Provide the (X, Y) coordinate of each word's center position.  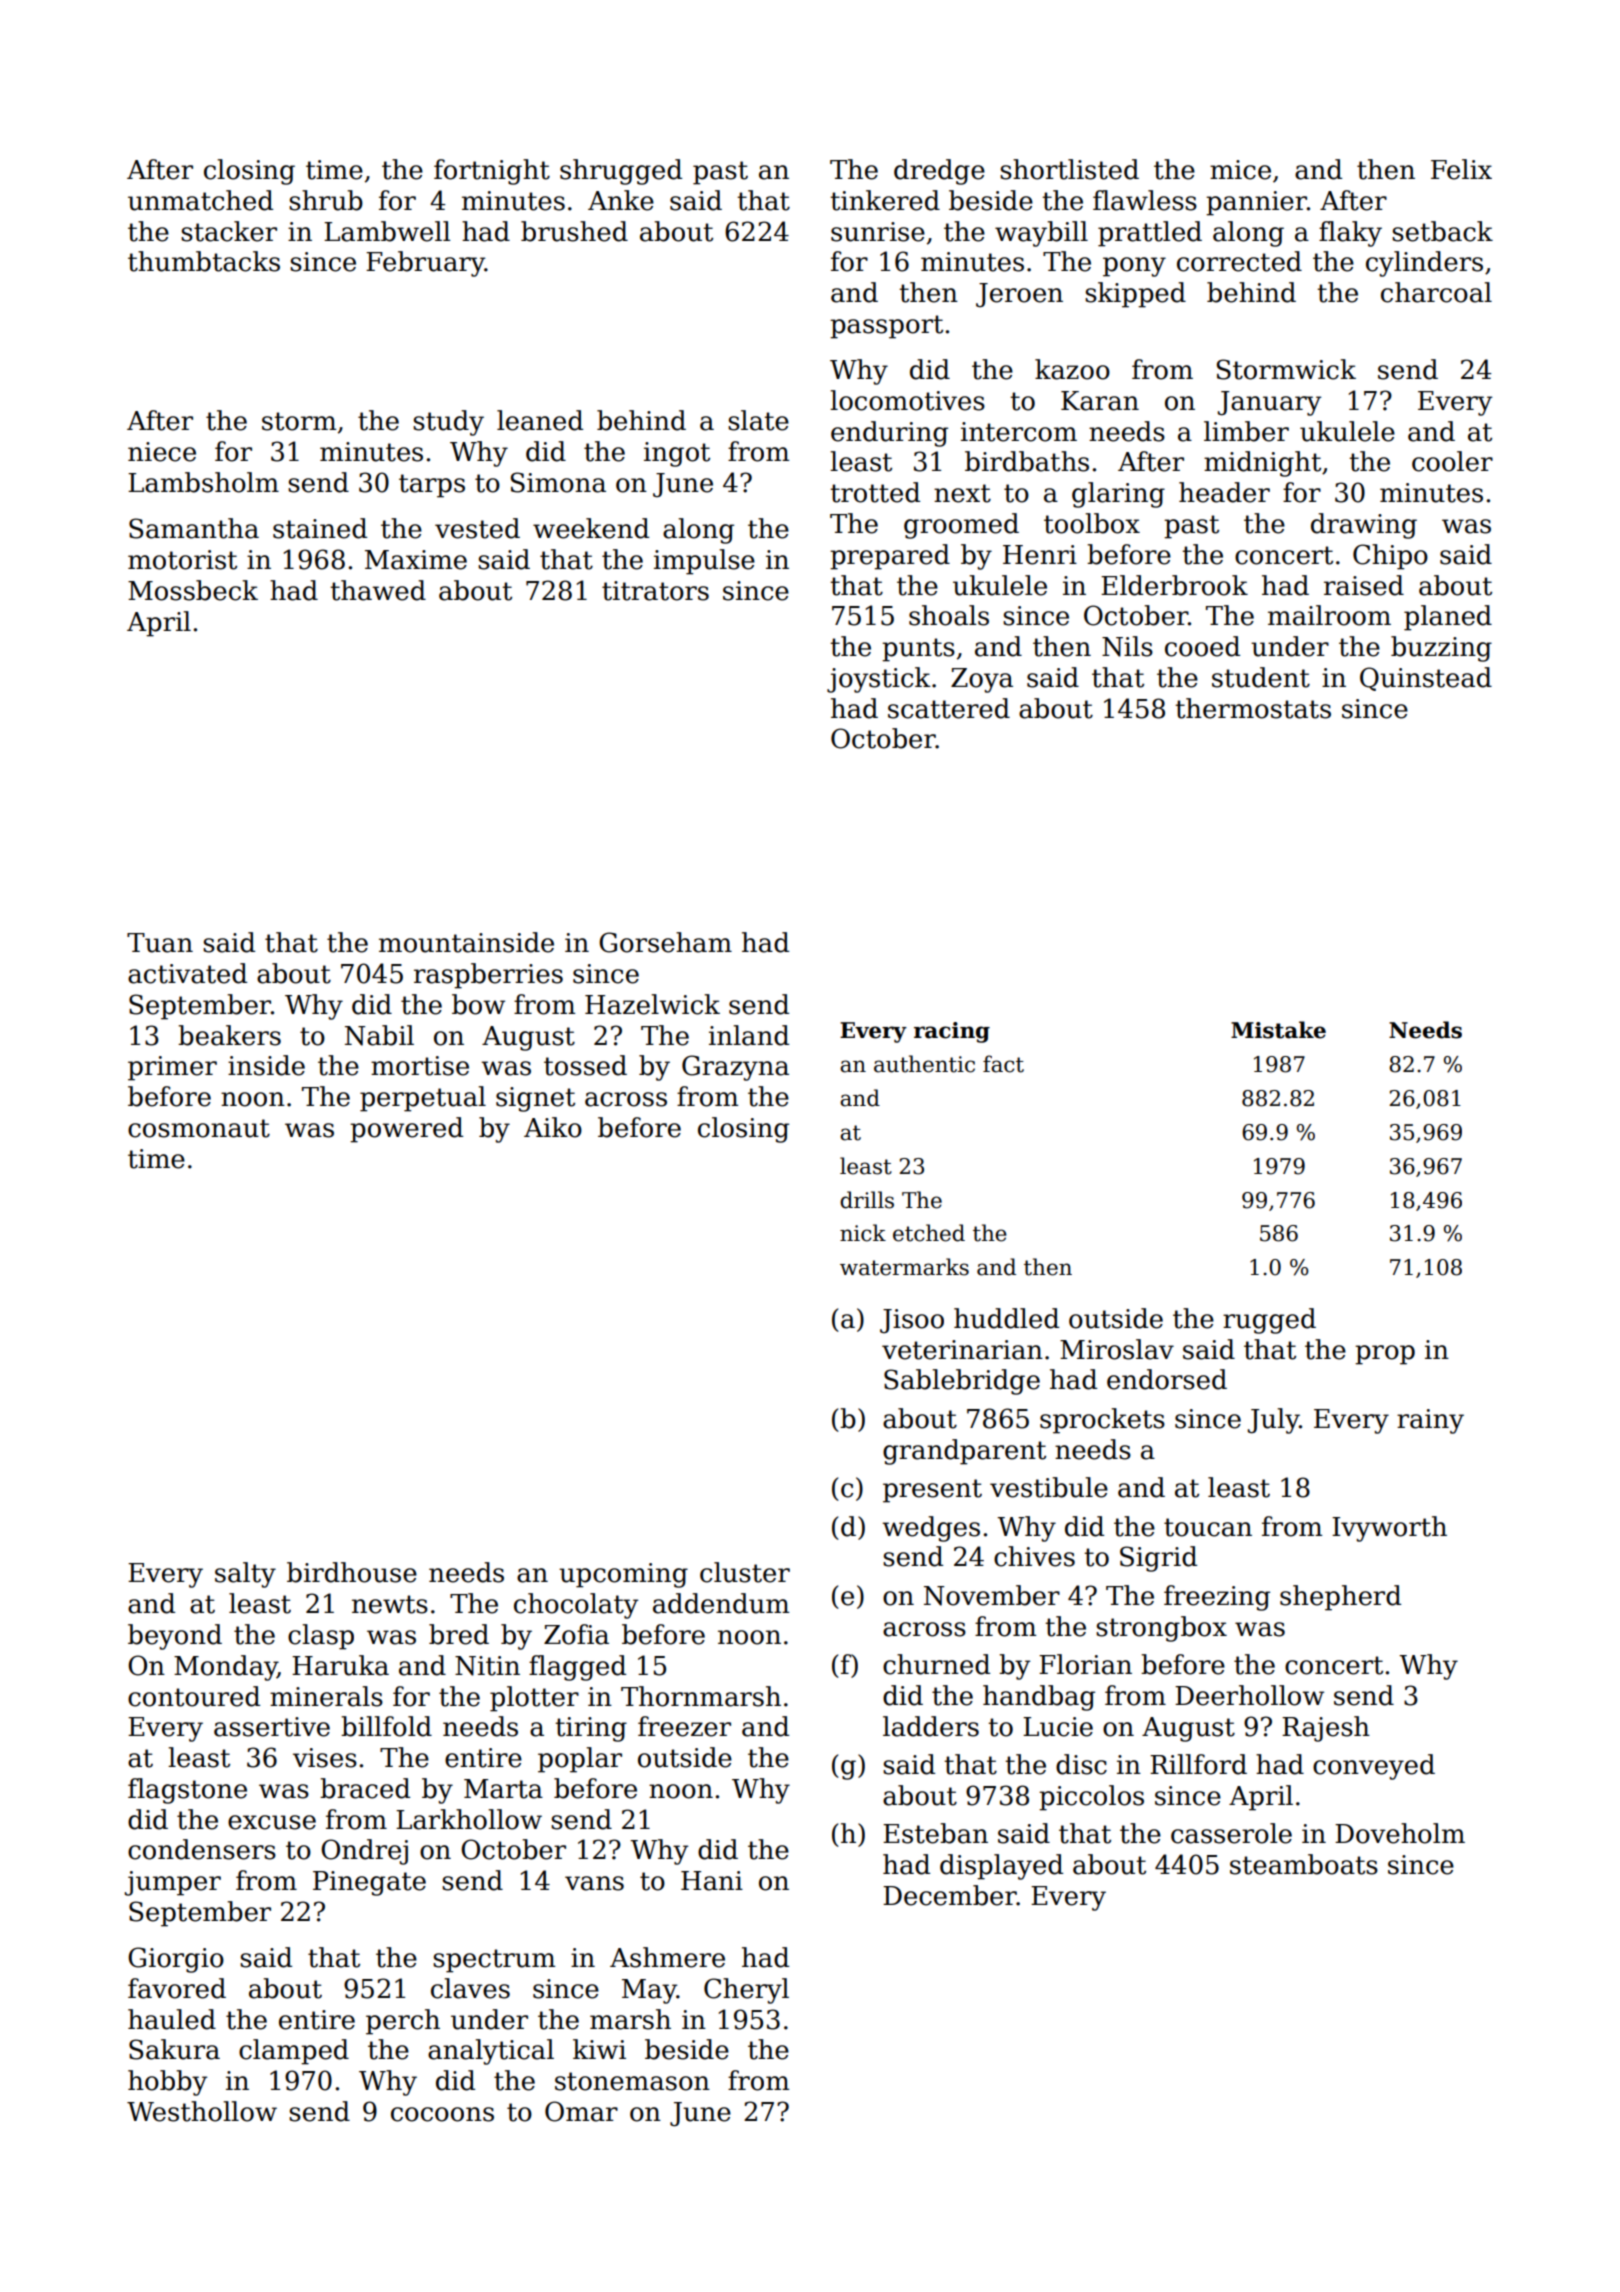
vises (325, 1758)
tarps (432, 486)
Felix (1461, 169)
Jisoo (912, 1321)
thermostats (1253, 708)
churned (936, 1664)
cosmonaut (199, 1128)
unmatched (200, 200)
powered (406, 1130)
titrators (655, 591)
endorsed (1167, 1379)
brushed (574, 231)
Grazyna (735, 1068)
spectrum (494, 1961)
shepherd (1340, 1598)
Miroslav (1117, 1349)
